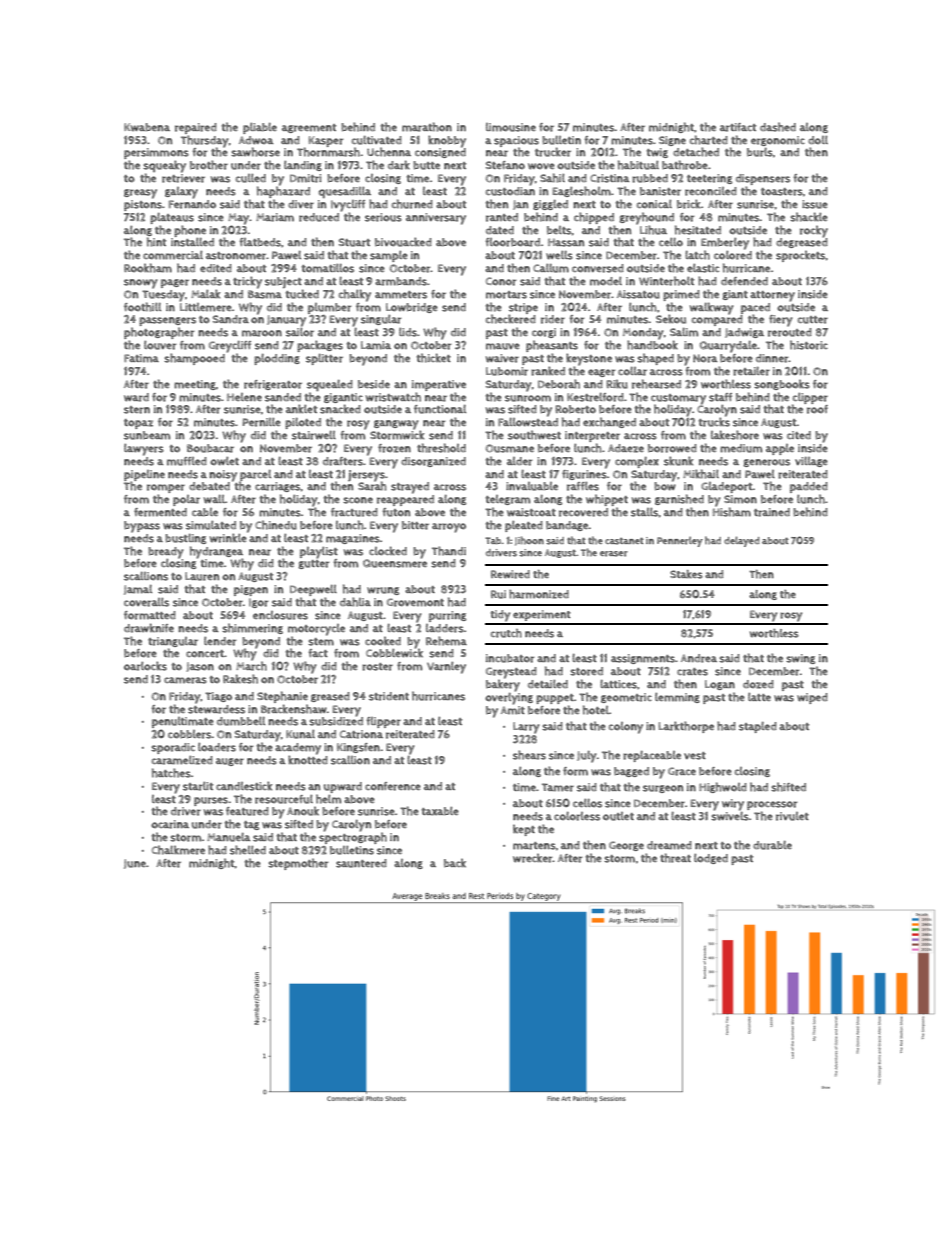  What do you see at coordinates (381, 320) in the document?
I see `singular` at bounding box center [381, 320].
